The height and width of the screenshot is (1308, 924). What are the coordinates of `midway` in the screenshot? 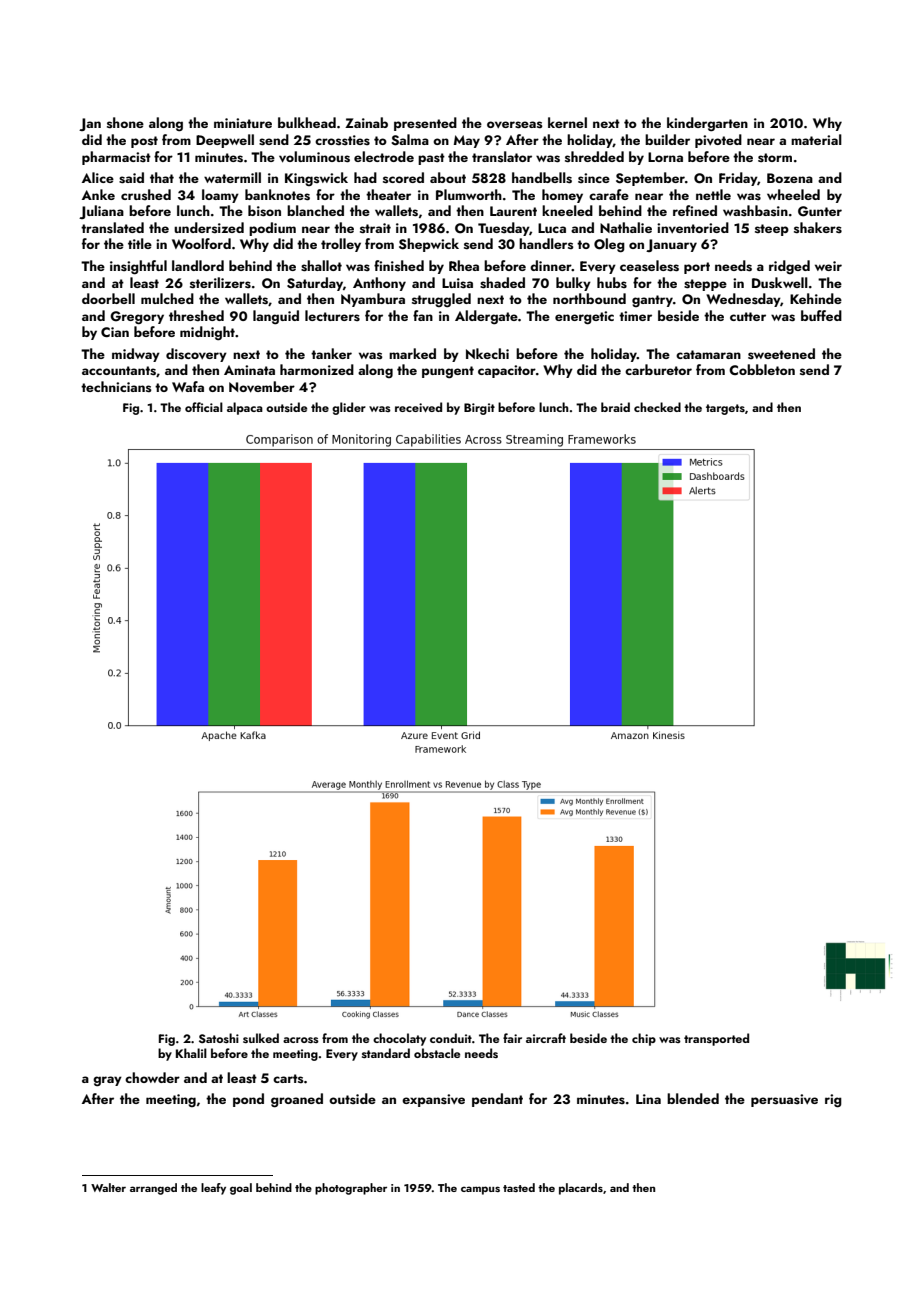 It's located at (136, 355).
